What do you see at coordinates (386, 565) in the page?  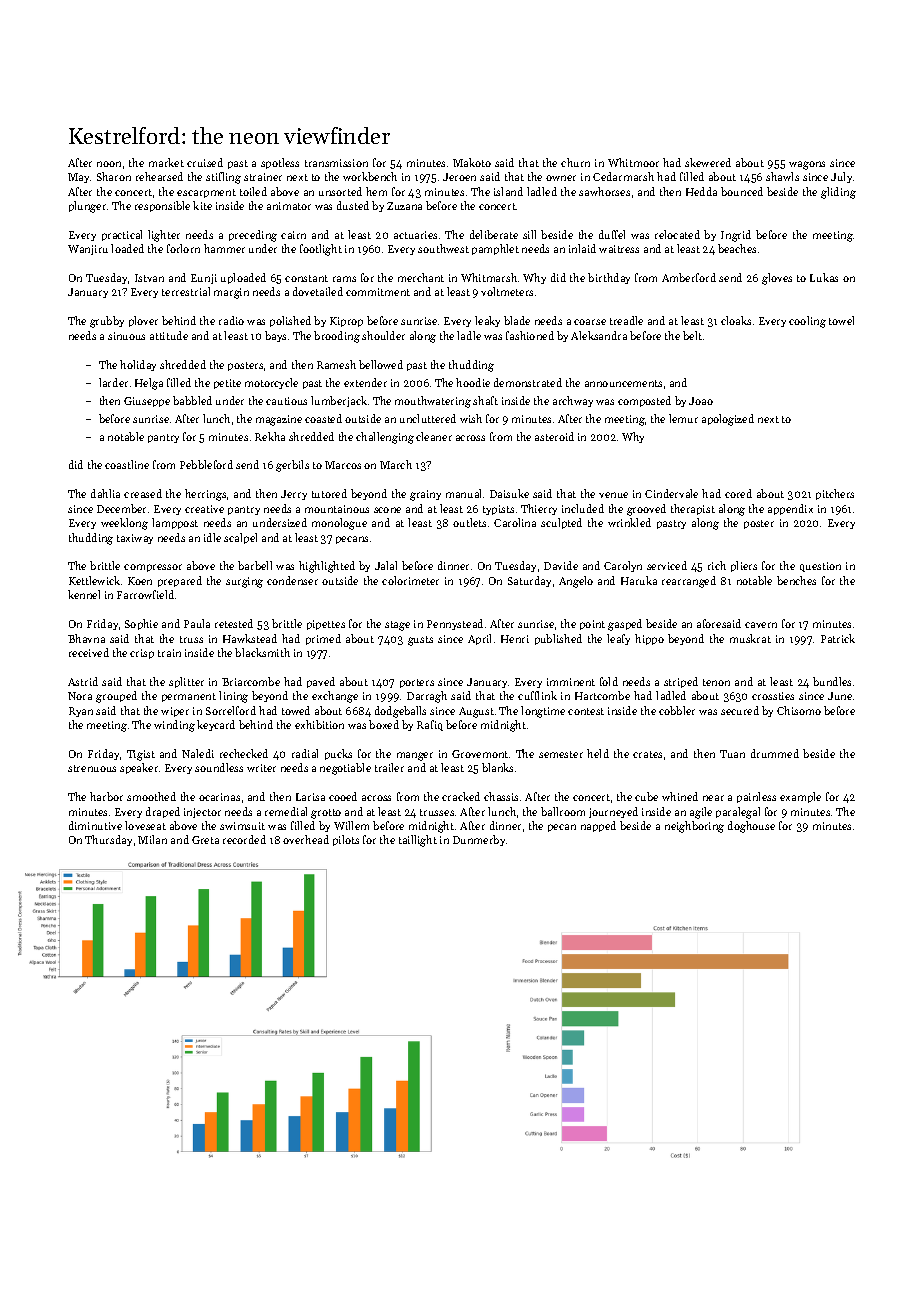 I see `Jalal` at bounding box center [386, 565].
